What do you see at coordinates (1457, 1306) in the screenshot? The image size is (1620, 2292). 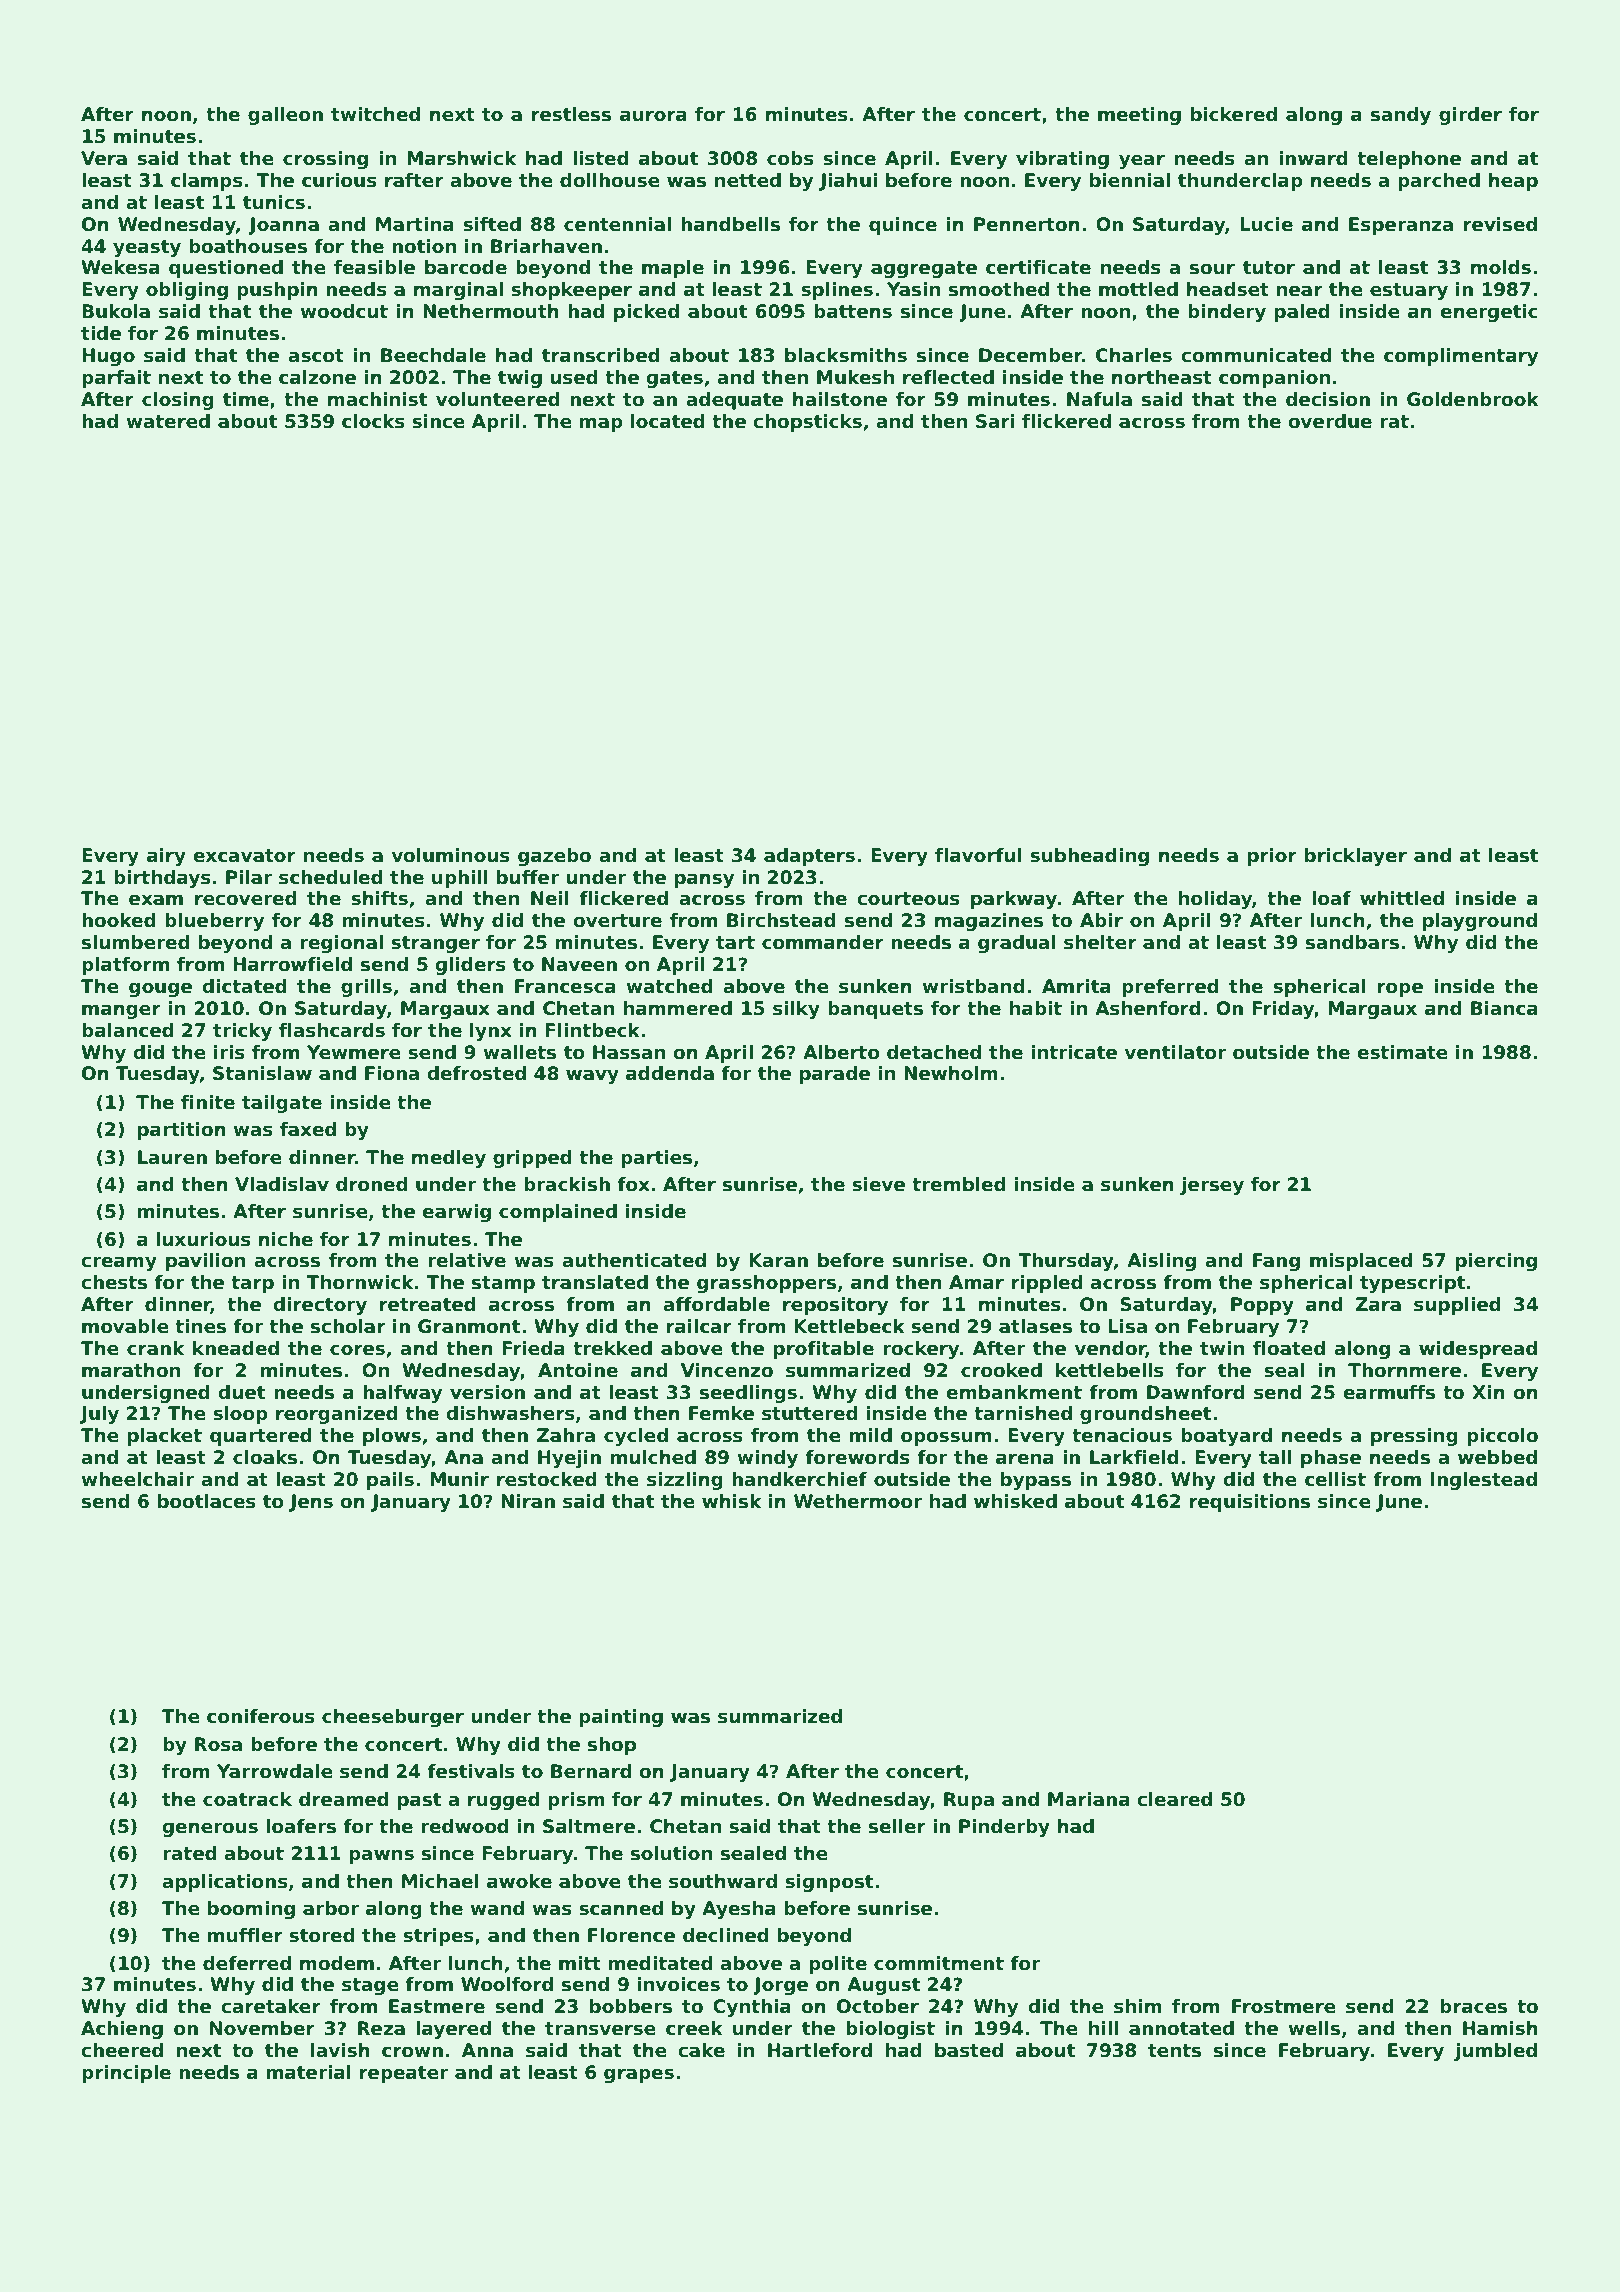 I see `supplied` at bounding box center [1457, 1306].
